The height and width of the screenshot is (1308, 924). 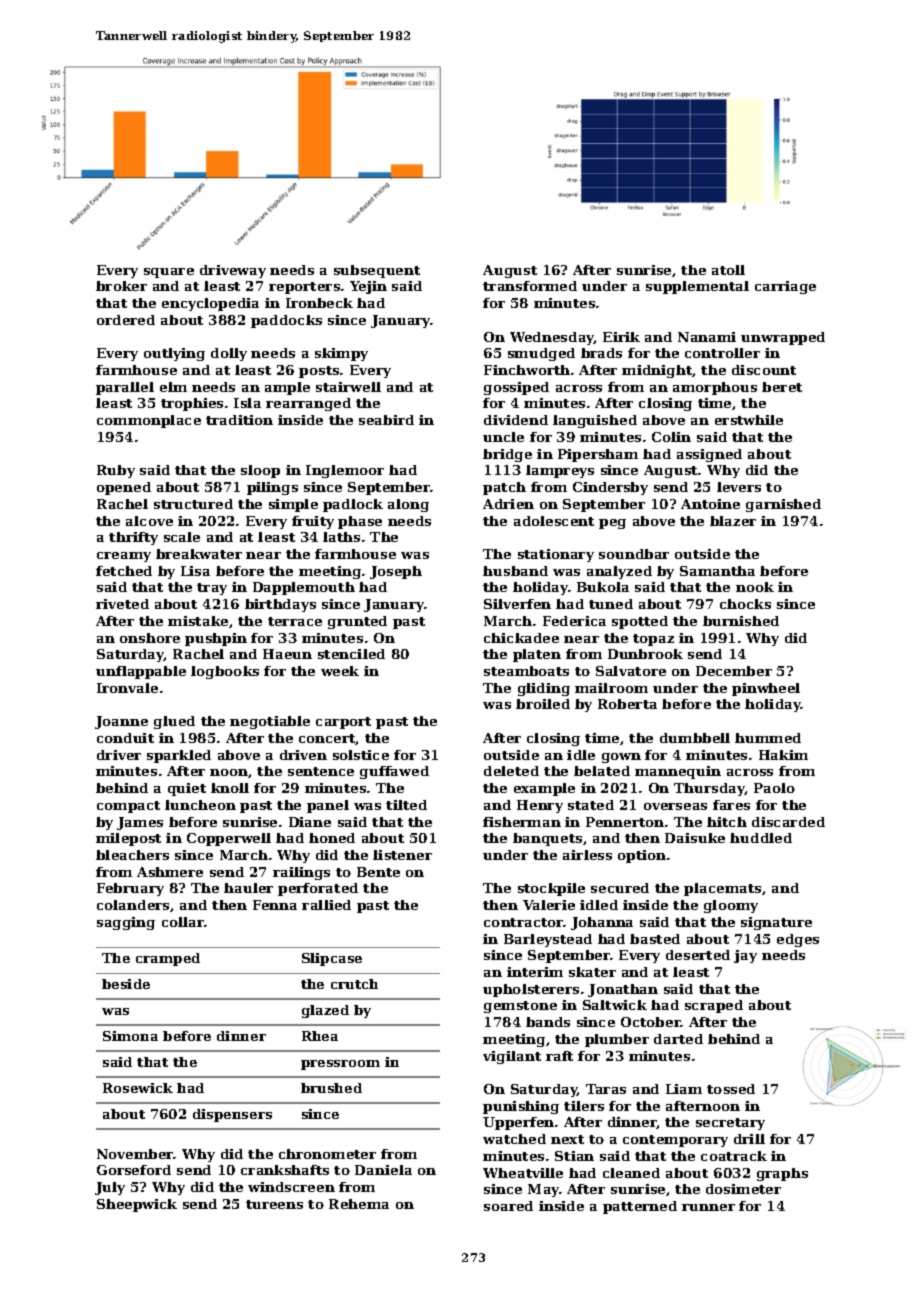 I want to click on soared, so click(x=508, y=1206).
